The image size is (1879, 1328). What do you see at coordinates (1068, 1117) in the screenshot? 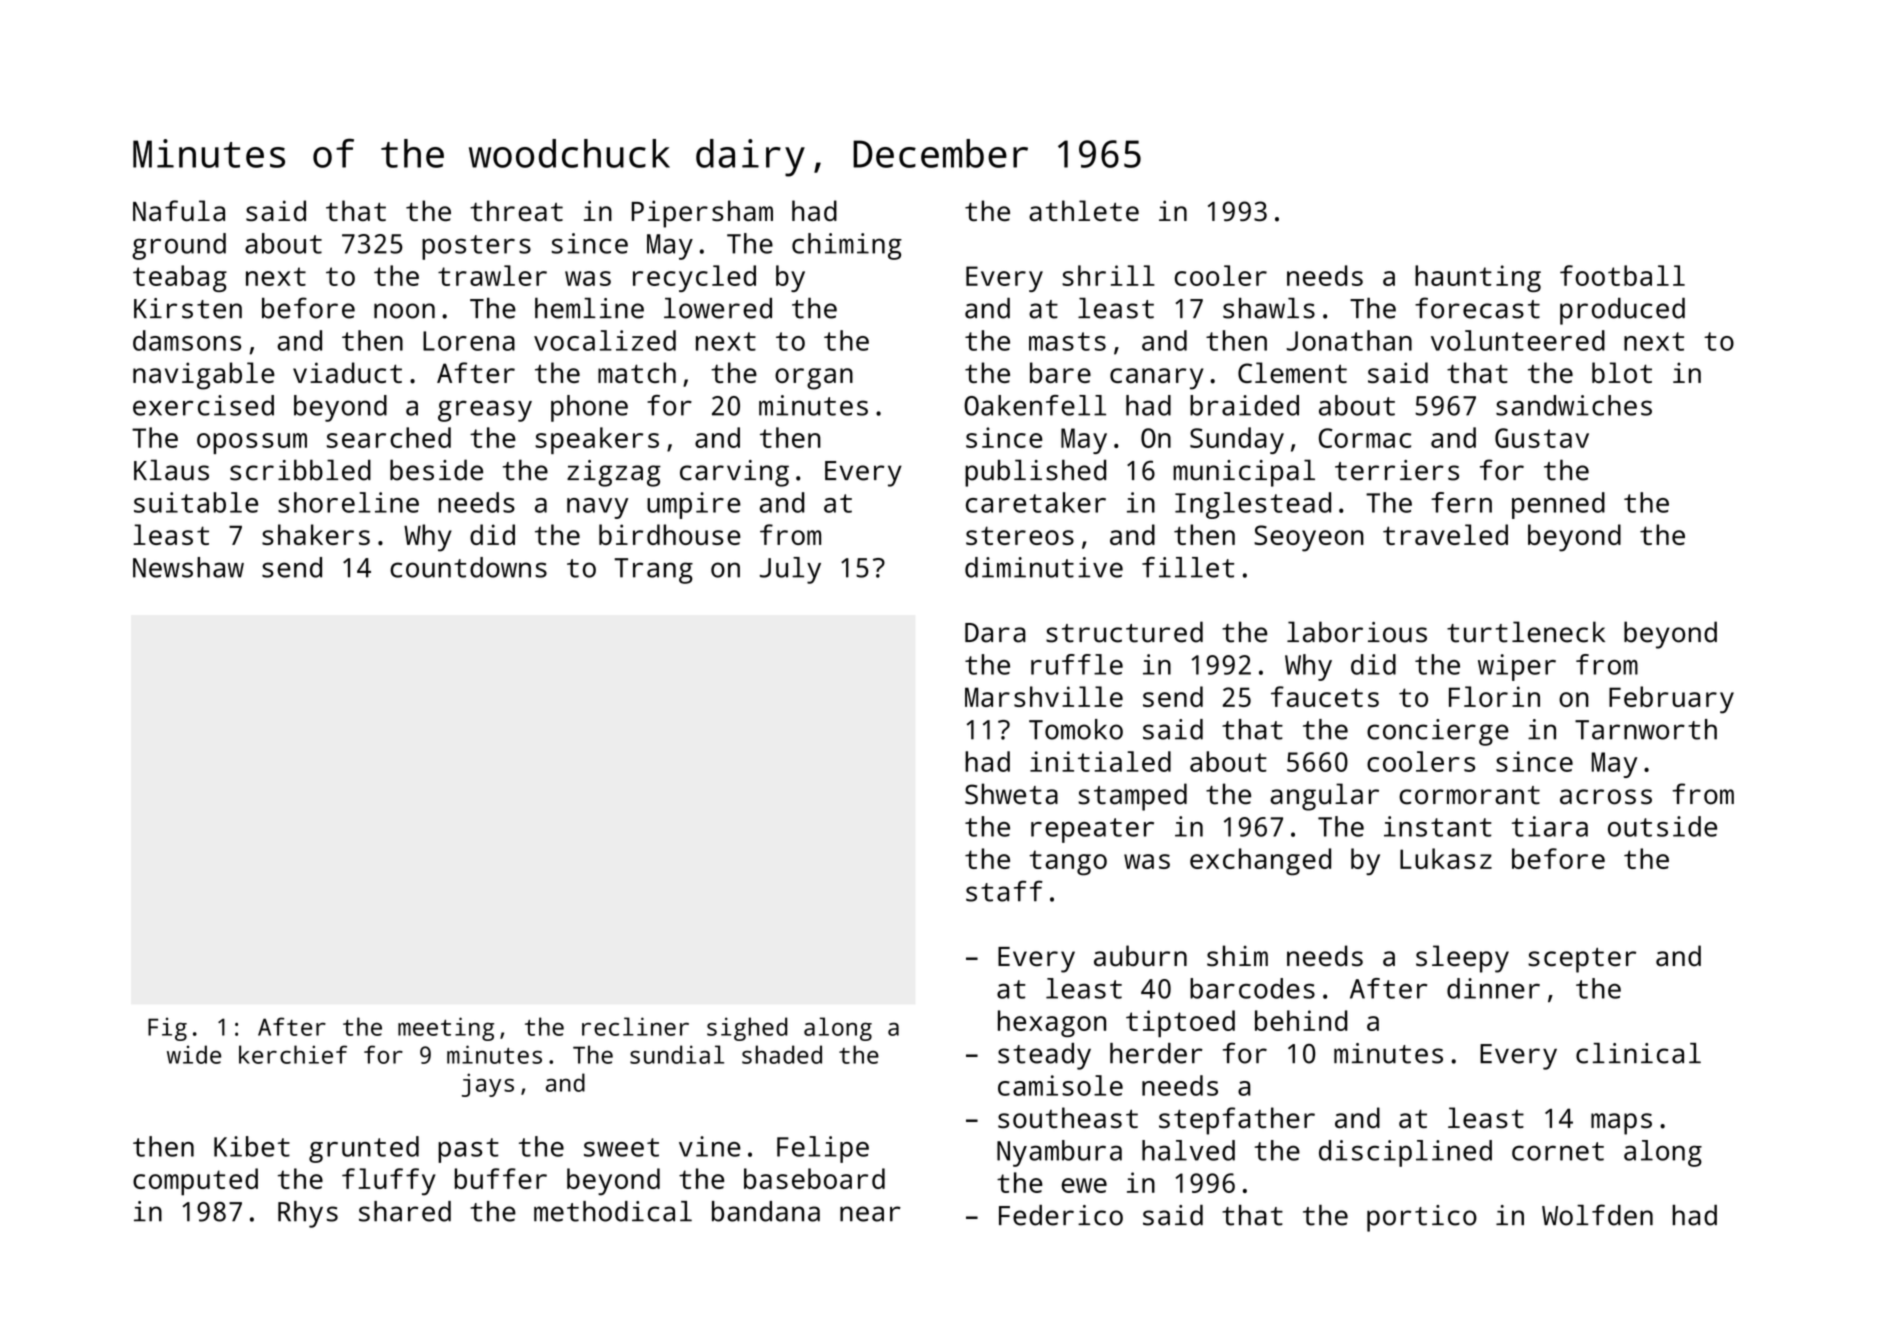
I see `southeast` at bounding box center [1068, 1117].
